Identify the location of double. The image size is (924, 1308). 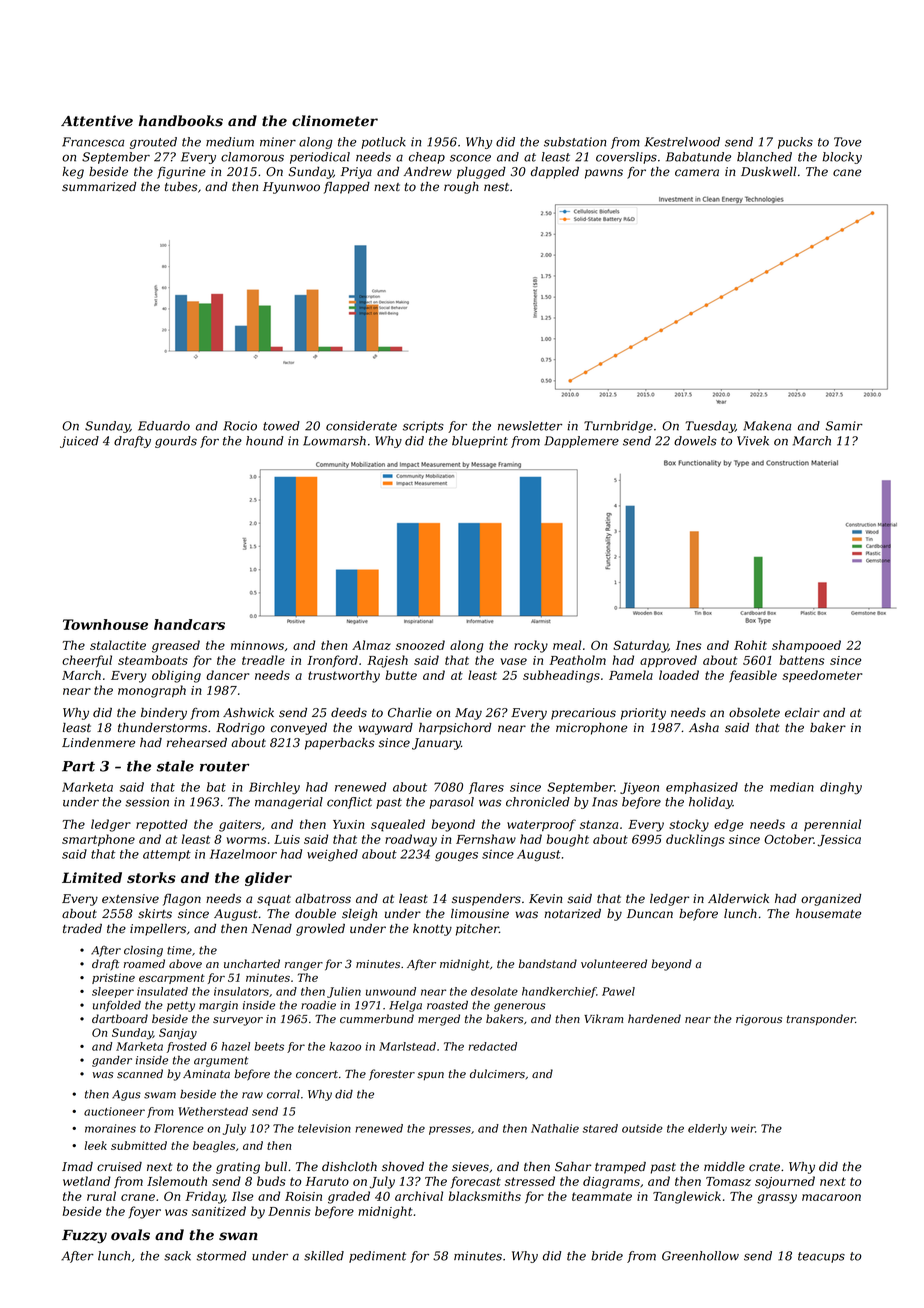
(315, 914).
